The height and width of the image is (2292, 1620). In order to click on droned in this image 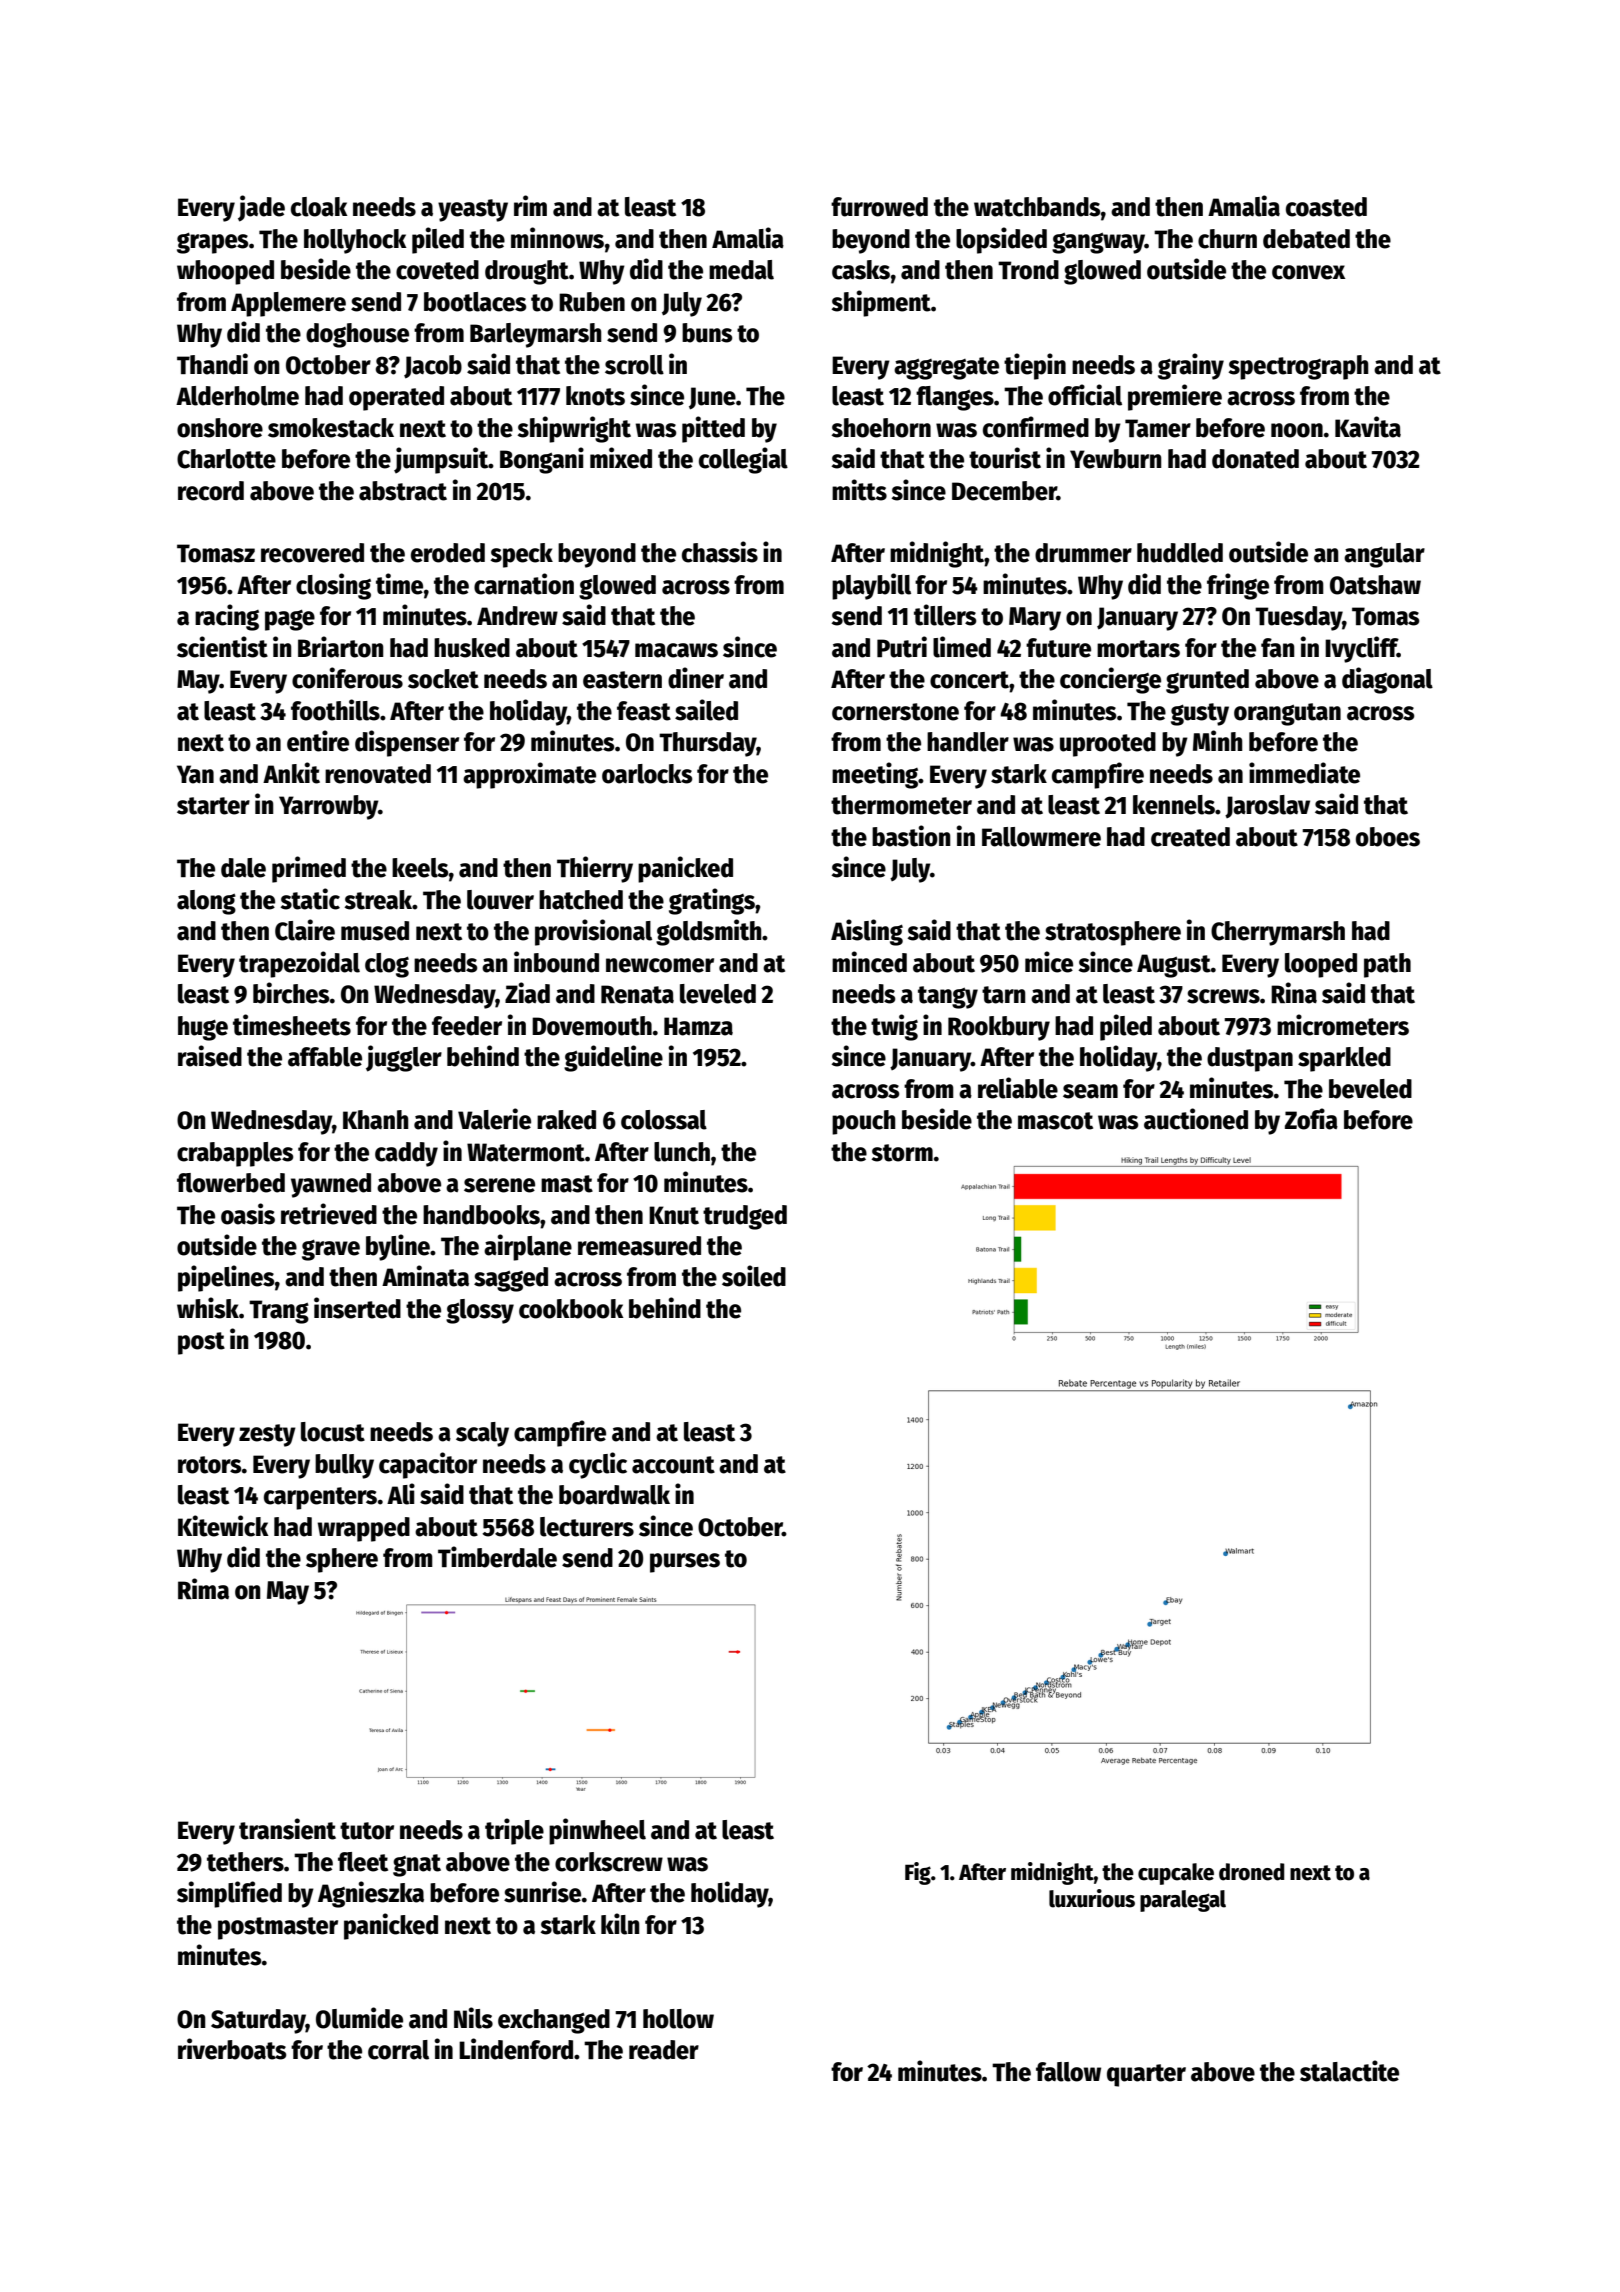, I will do `click(1252, 1872)`.
